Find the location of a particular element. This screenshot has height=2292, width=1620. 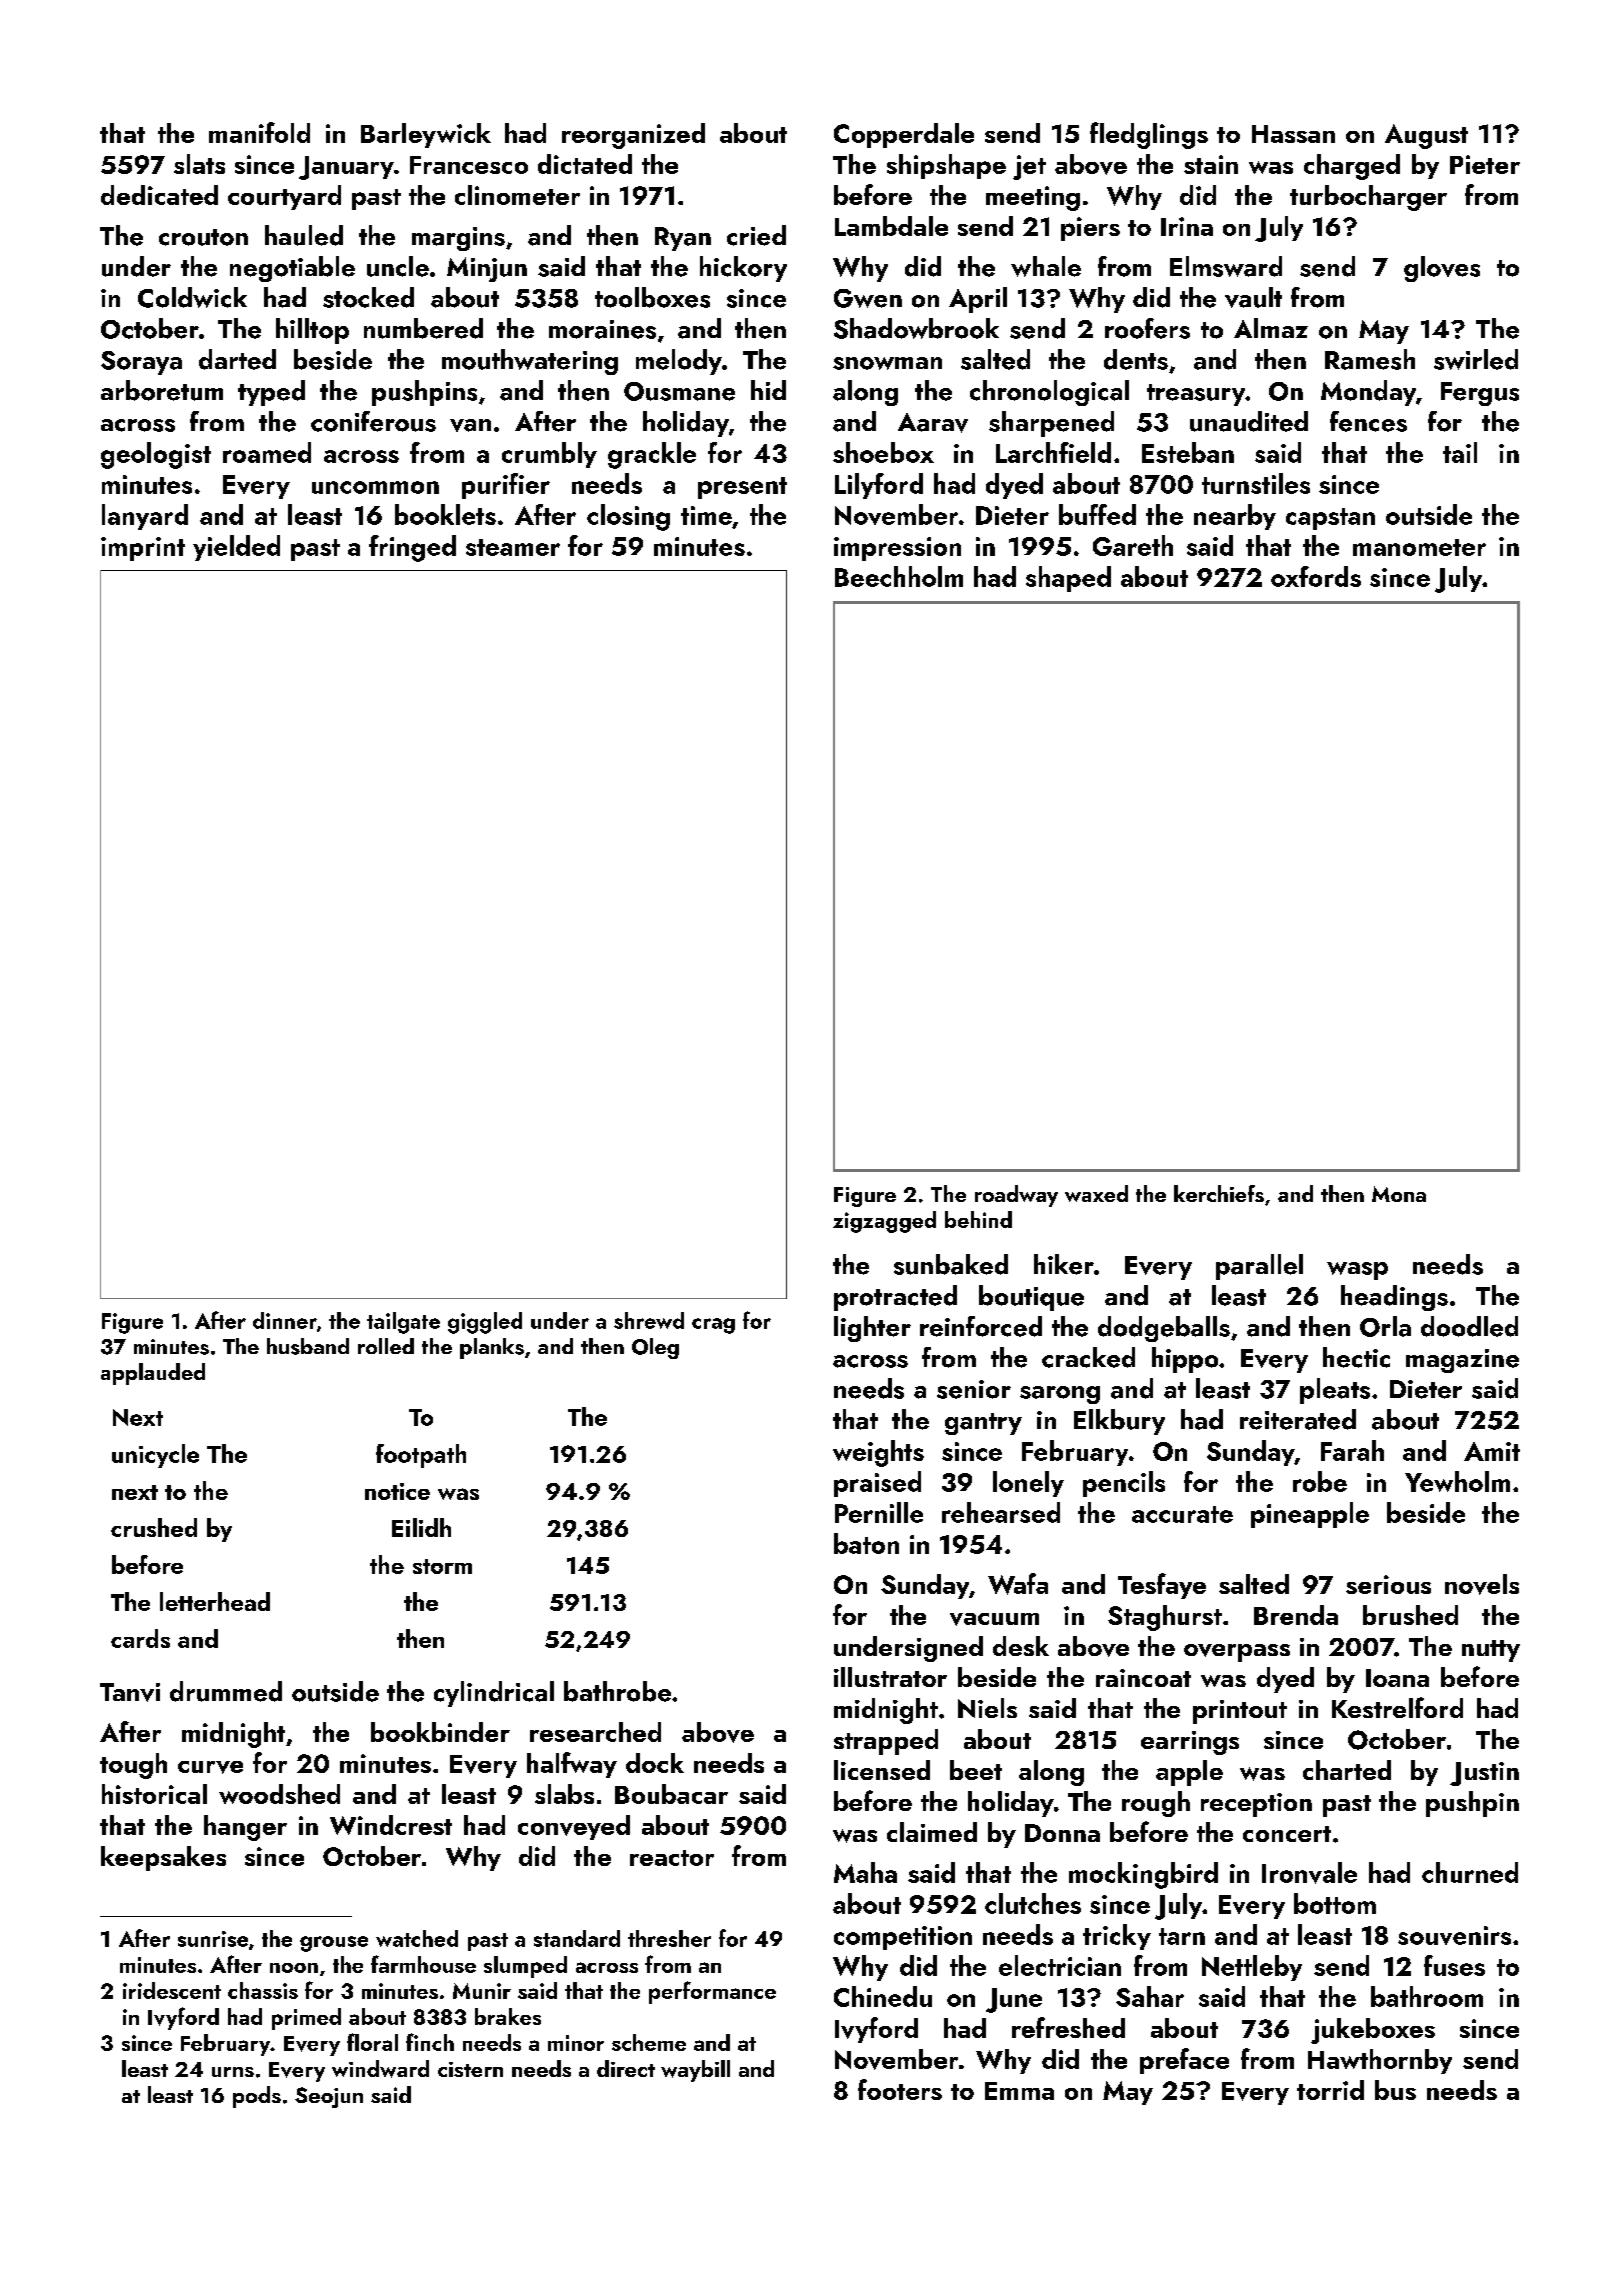

Copperdale is located at coordinates (904, 135).
